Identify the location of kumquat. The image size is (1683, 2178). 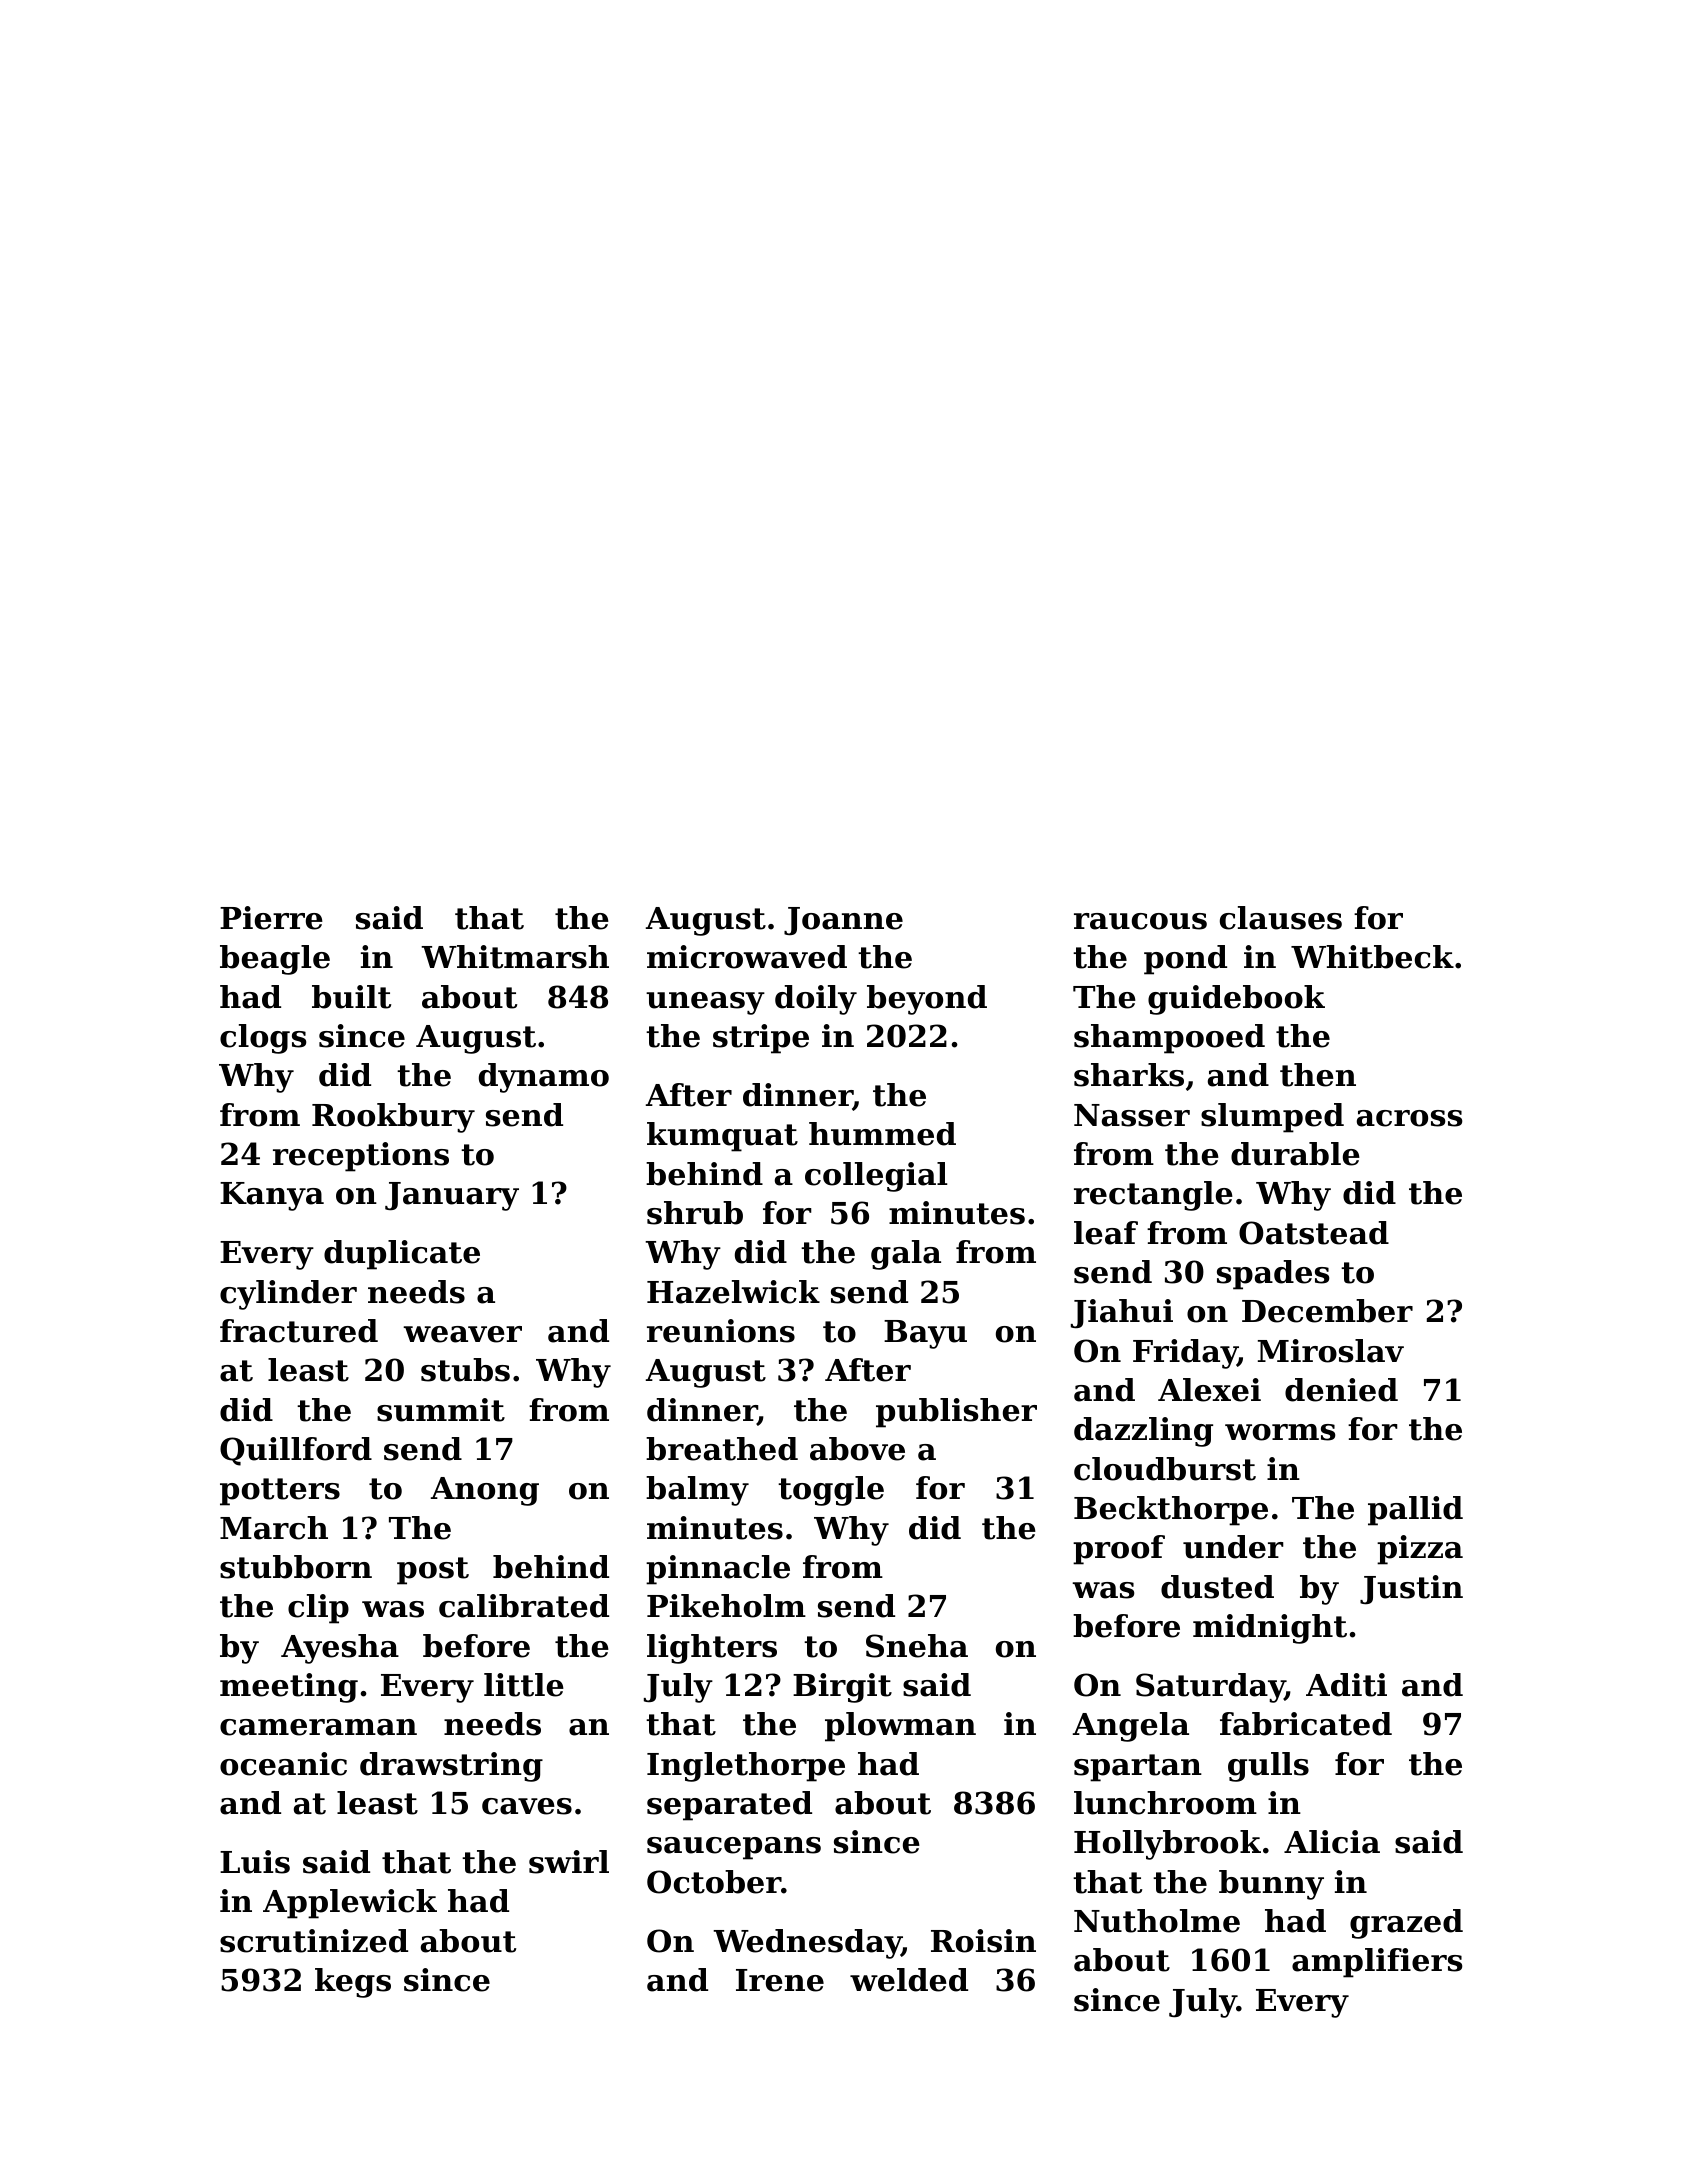
(722, 1137).
